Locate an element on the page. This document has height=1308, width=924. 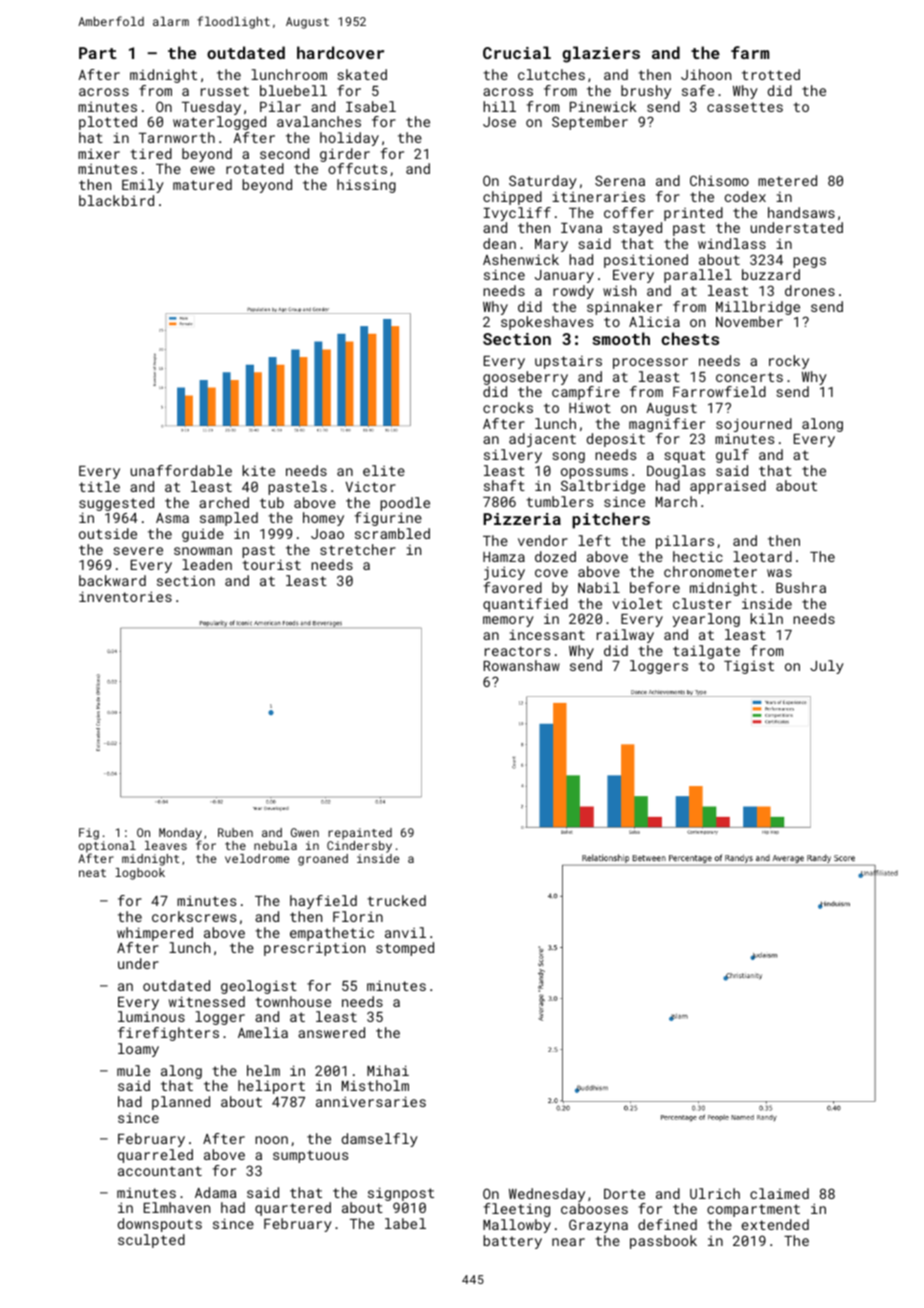
russet is located at coordinates (225, 91).
